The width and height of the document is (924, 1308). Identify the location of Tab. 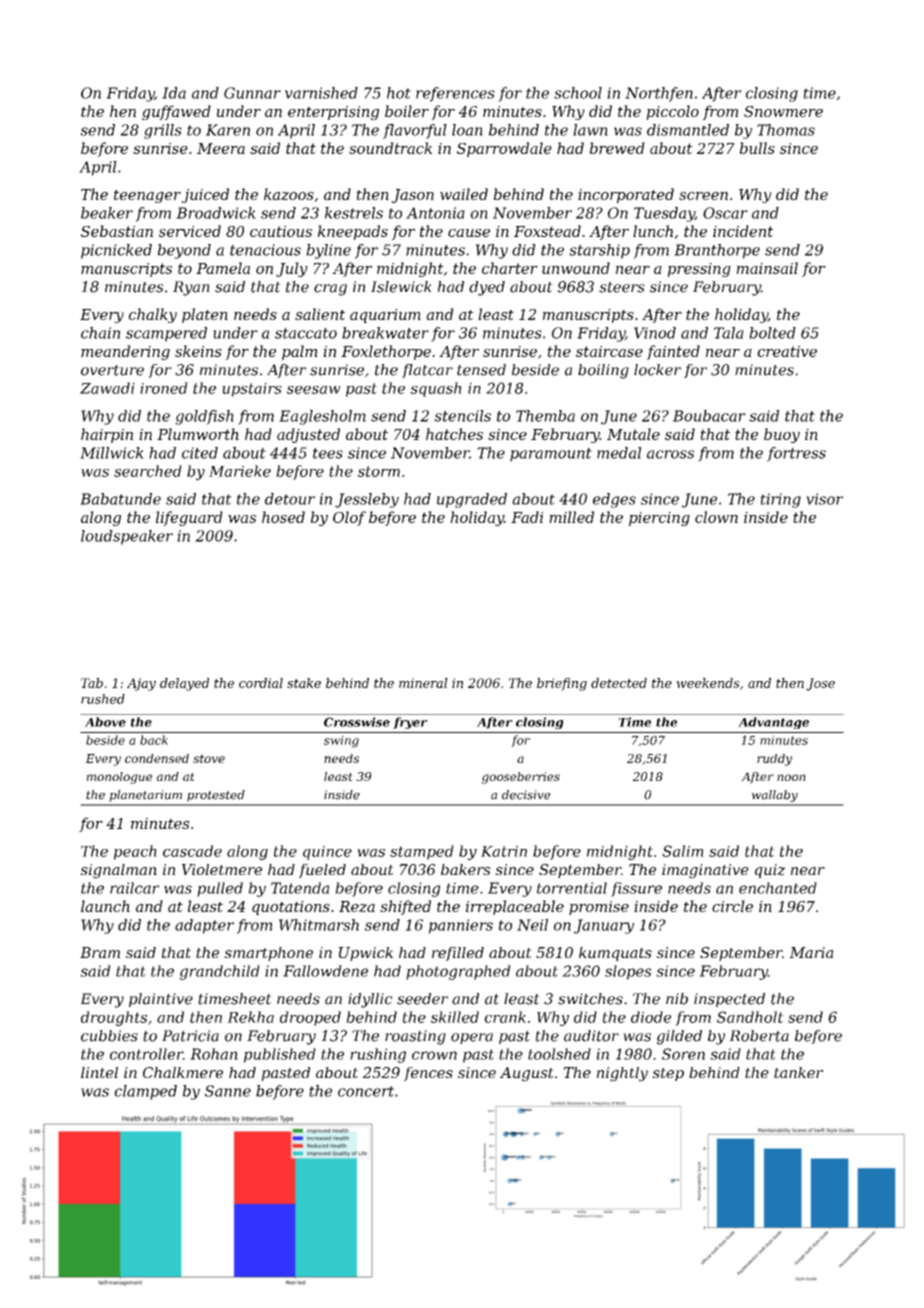
(92, 683).
